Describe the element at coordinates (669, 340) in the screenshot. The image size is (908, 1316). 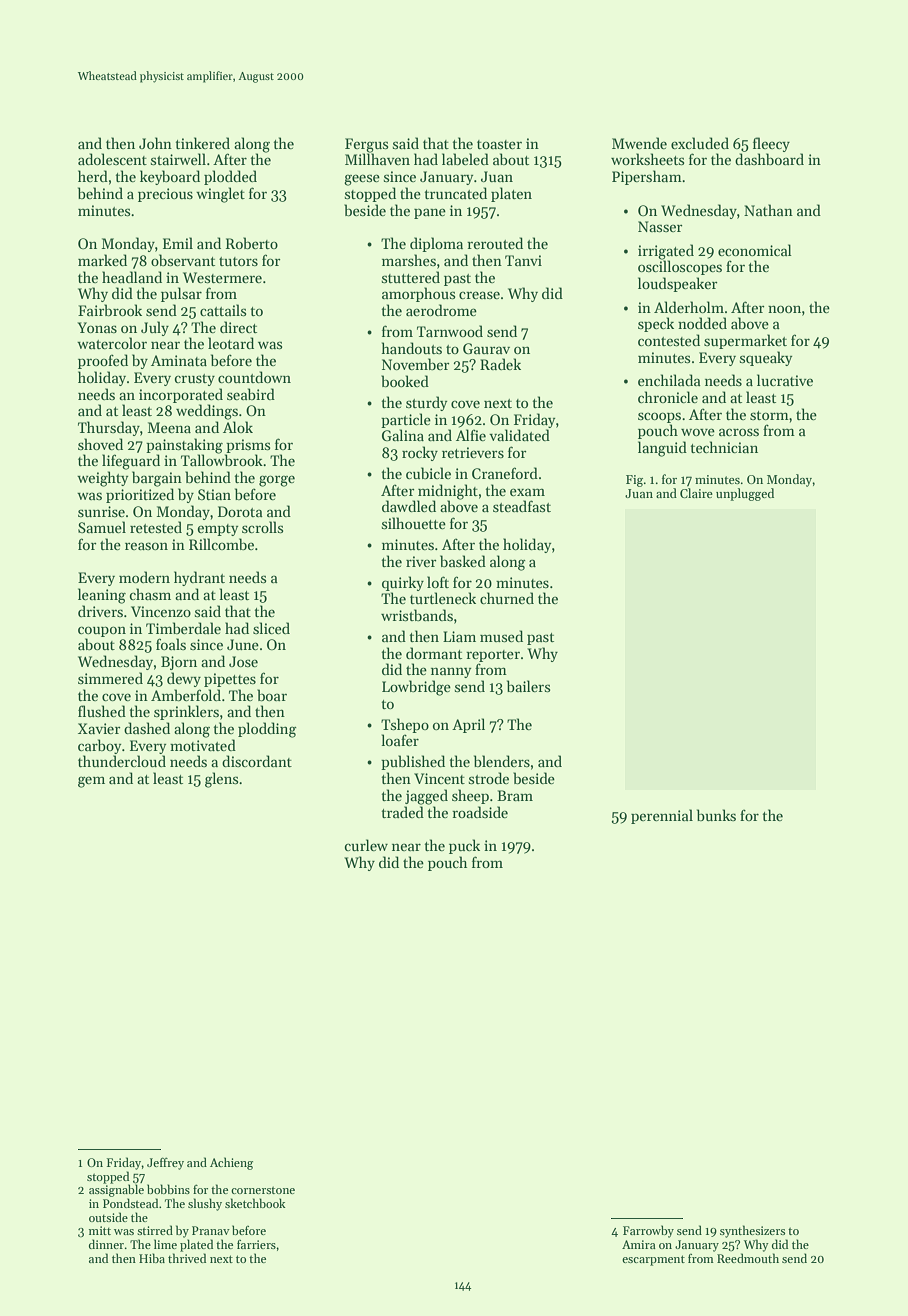
I see `contested` at that location.
